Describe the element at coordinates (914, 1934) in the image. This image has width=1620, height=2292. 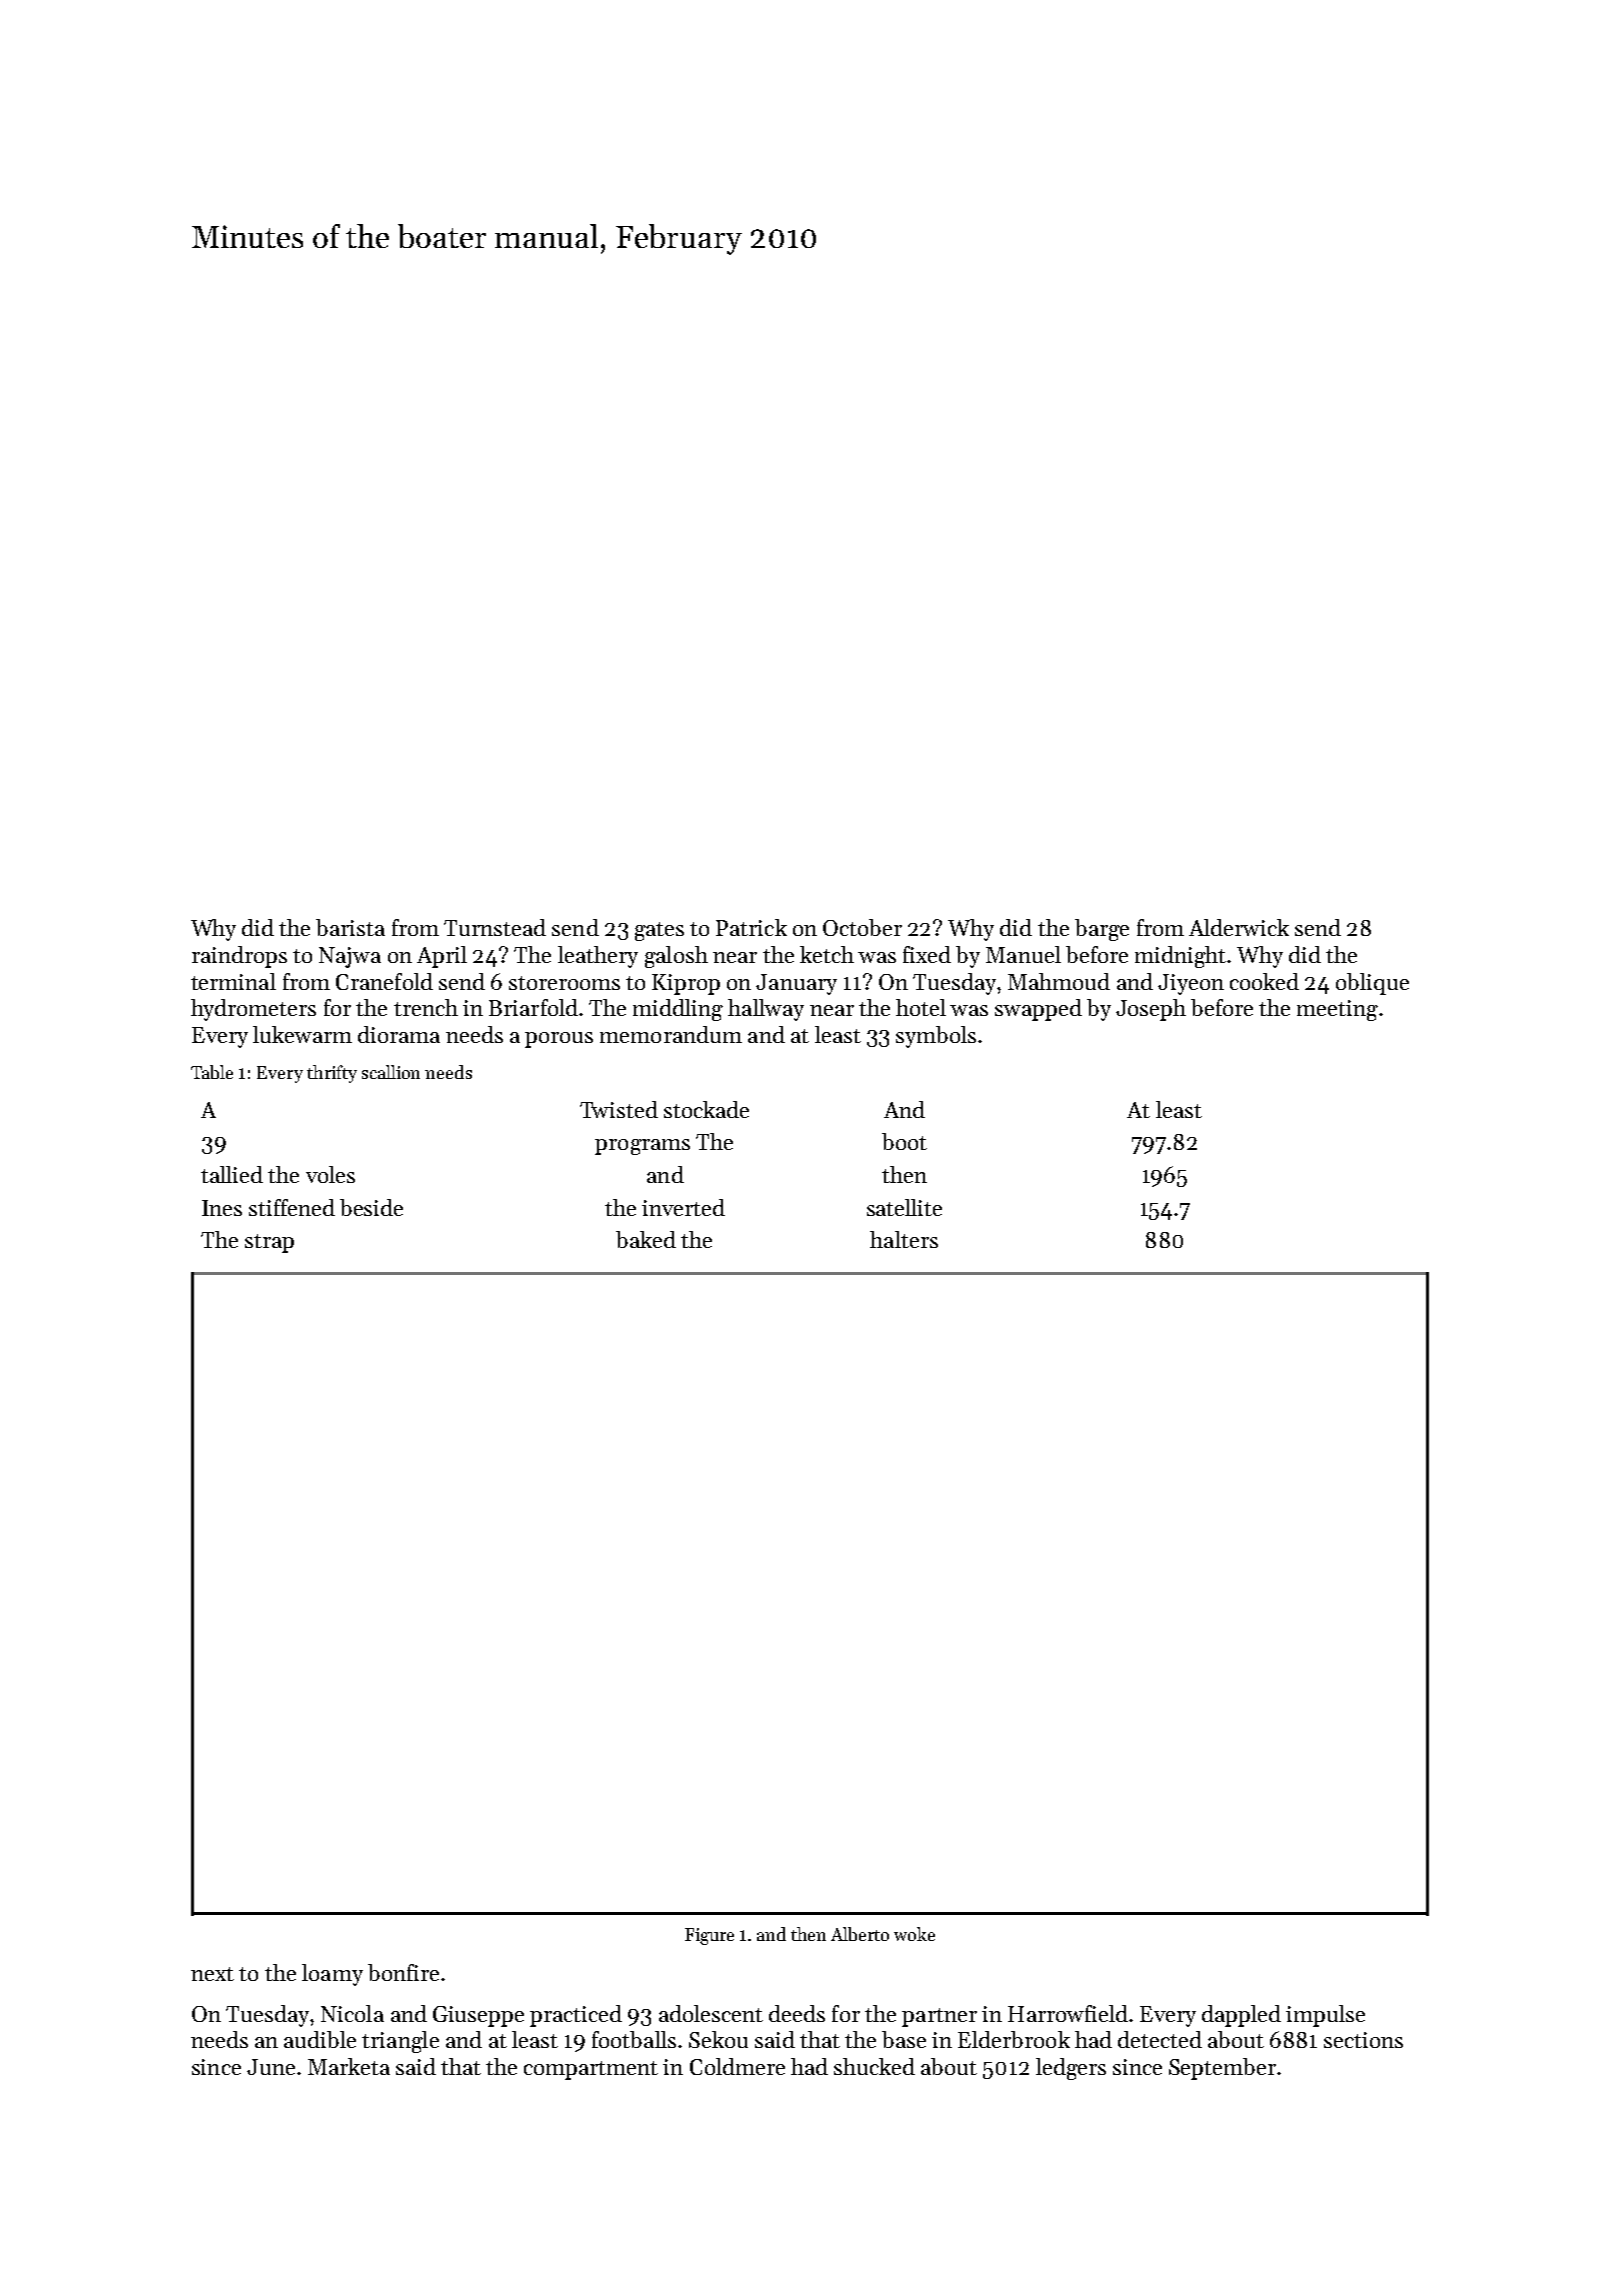
I see `woke` at that location.
